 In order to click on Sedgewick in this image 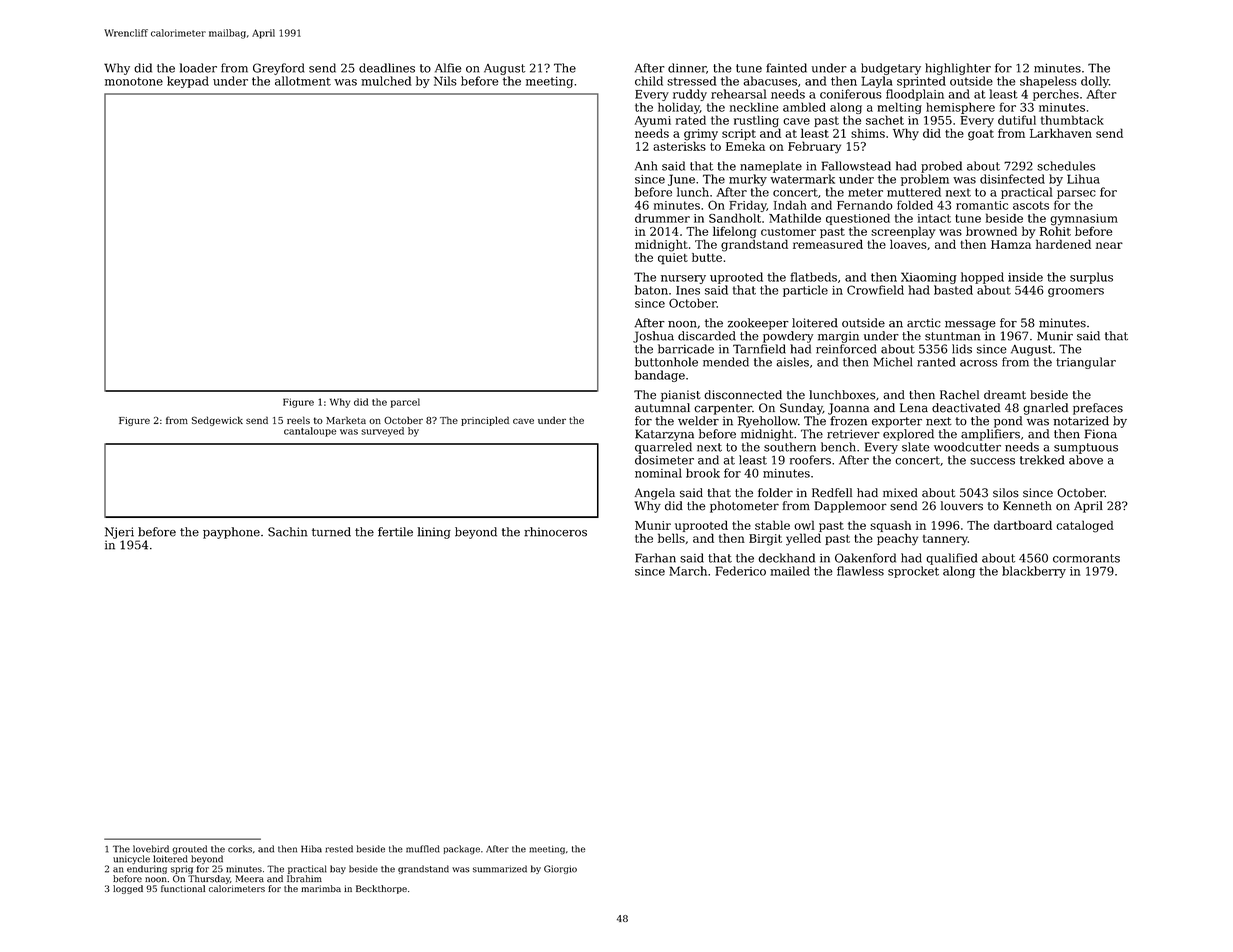, I will do `click(217, 421)`.
